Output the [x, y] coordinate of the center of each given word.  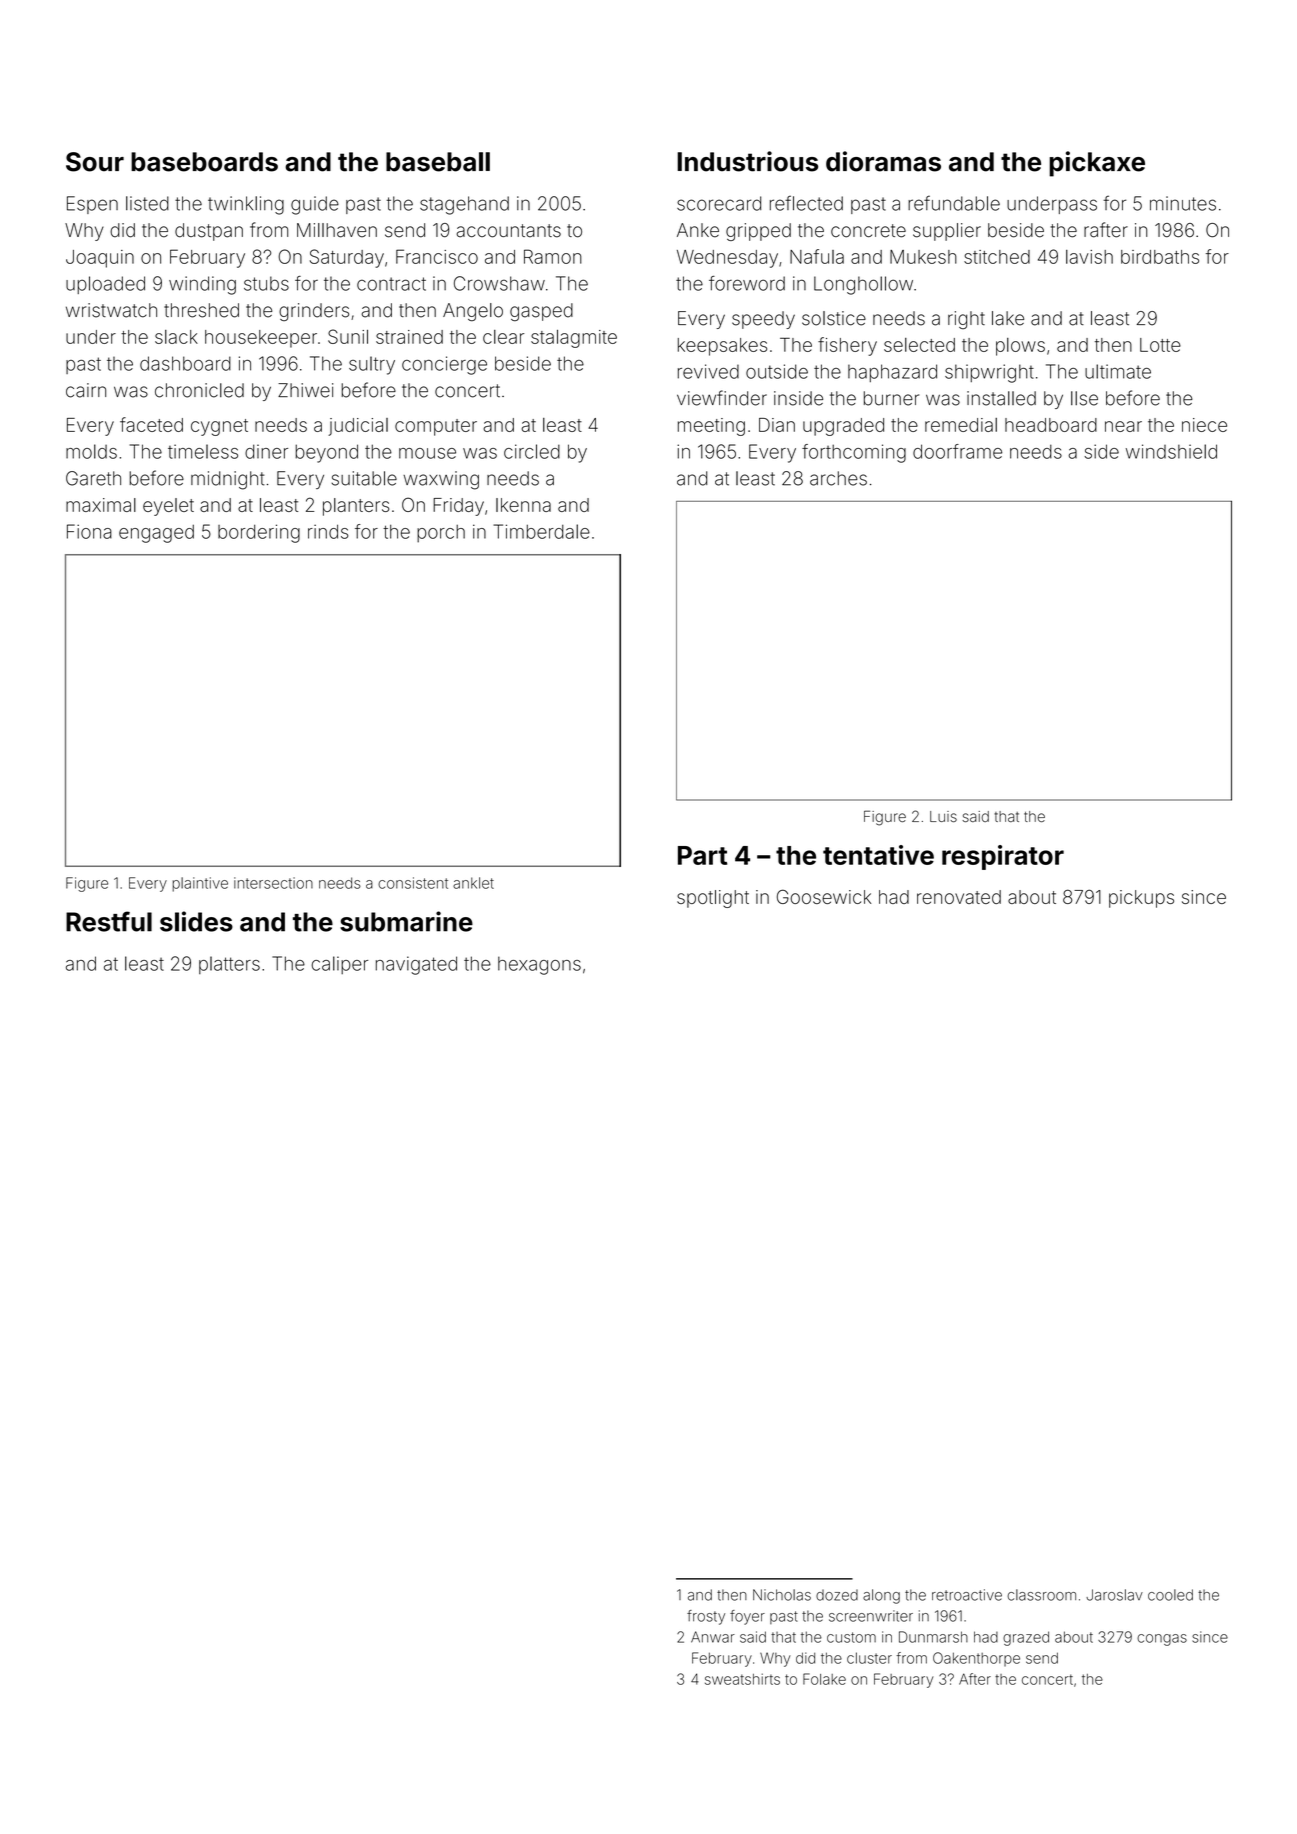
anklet [473, 883]
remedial [961, 425]
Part [702, 855]
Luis [943, 816]
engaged [156, 534]
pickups [1141, 899]
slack [176, 337]
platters [229, 965]
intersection [273, 883]
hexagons [539, 965]
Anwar [713, 1637]
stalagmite [574, 339]
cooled [1170, 1595]
